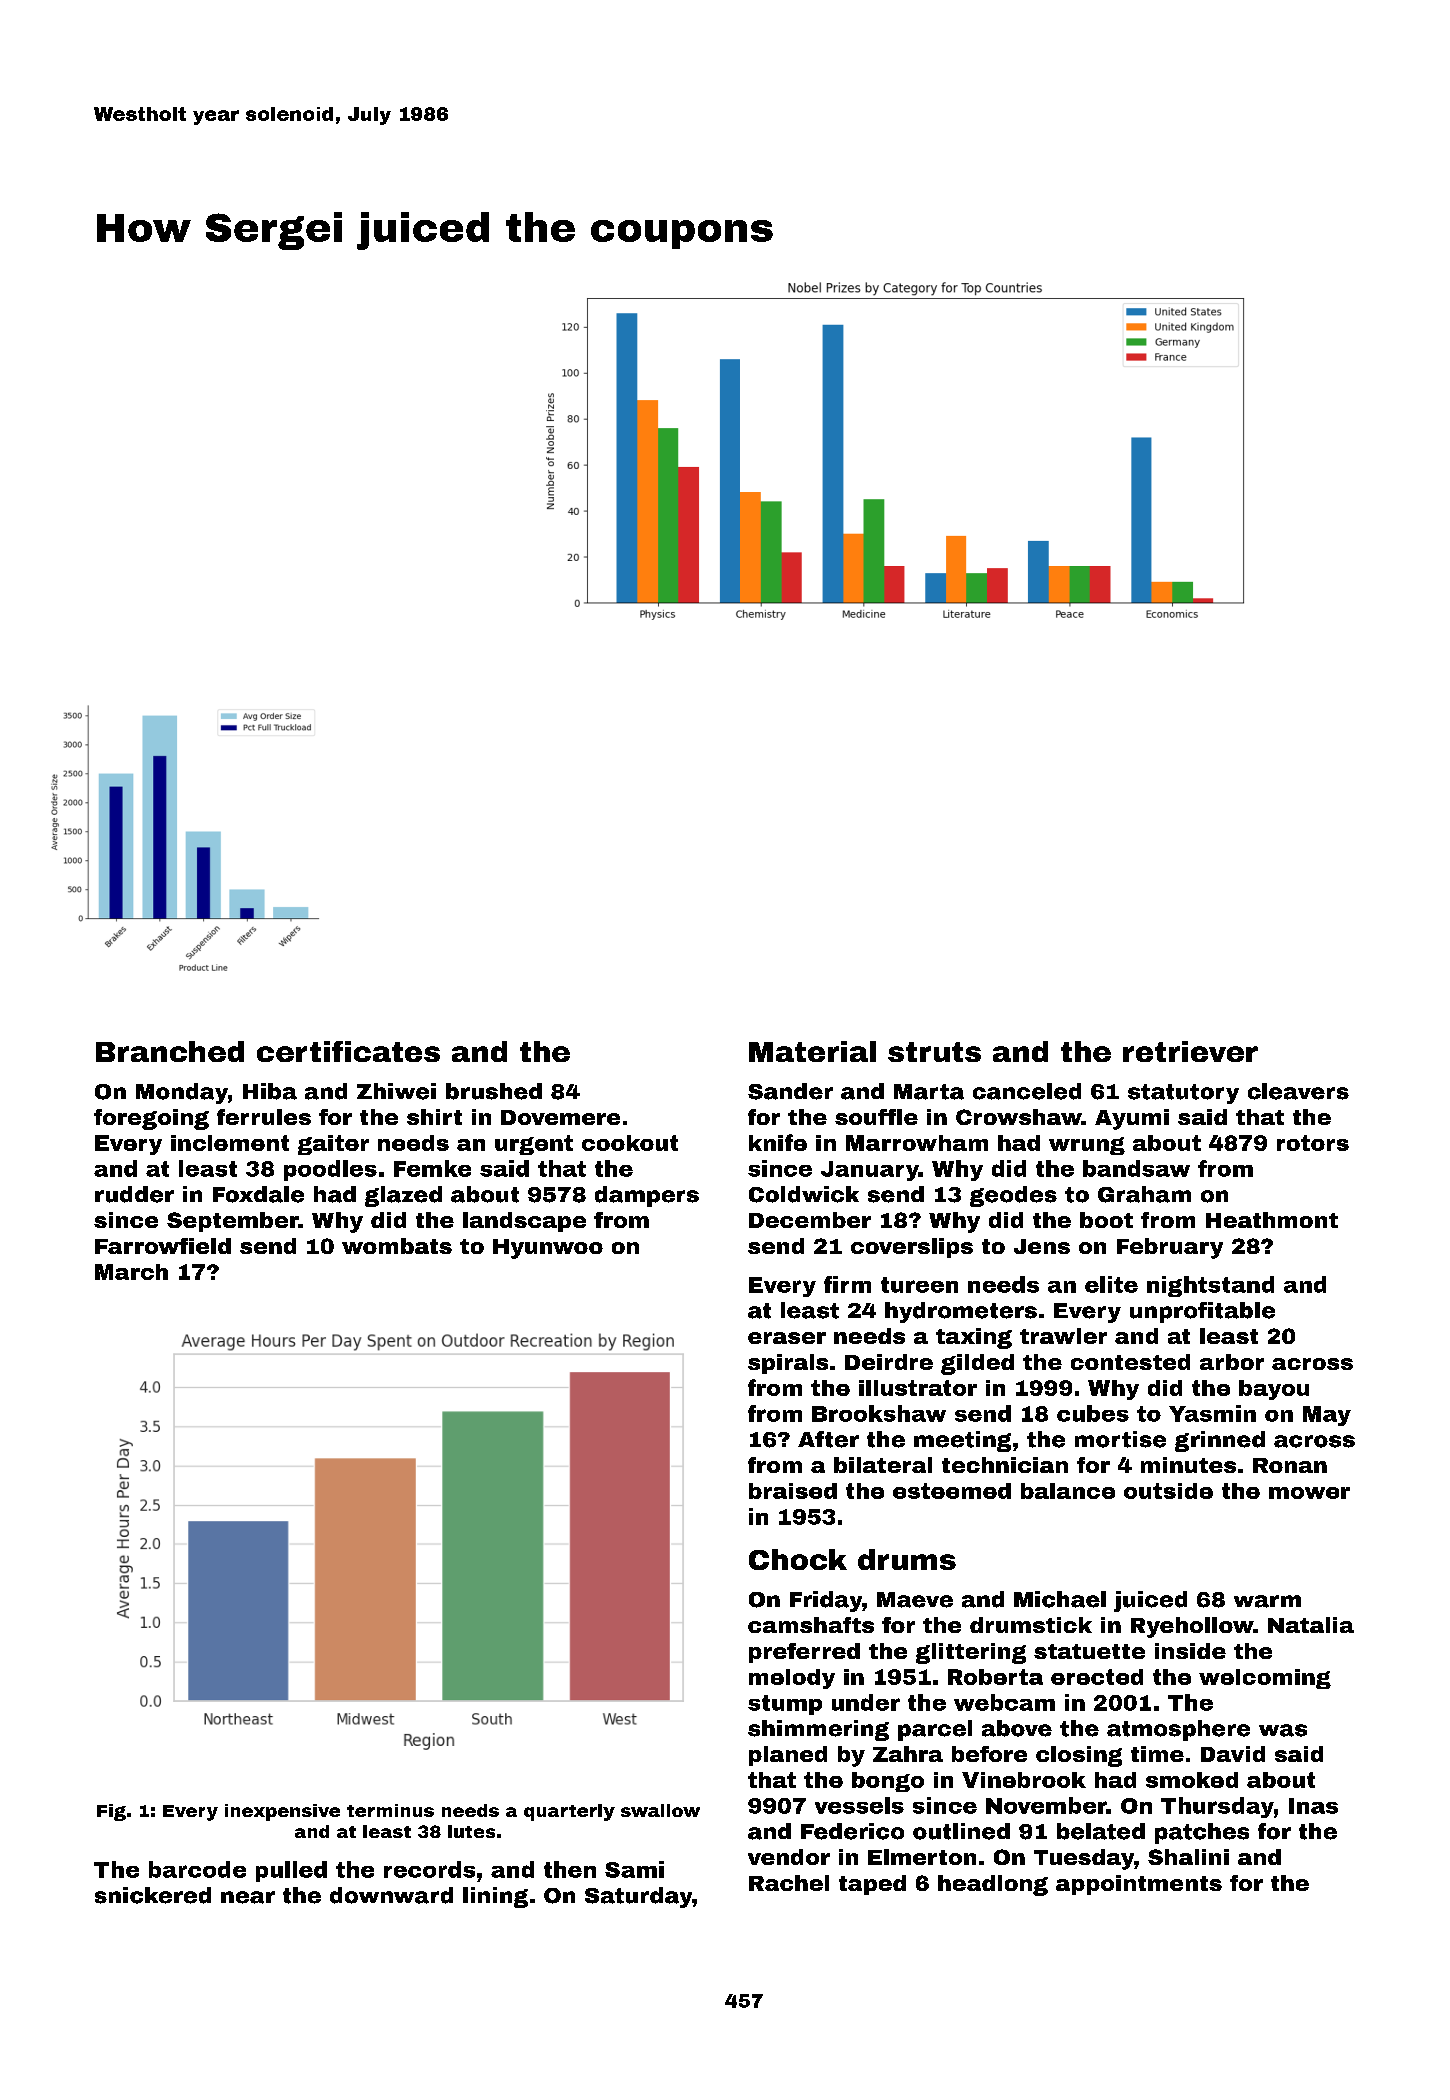  What do you see at coordinates (170, 1051) in the screenshot?
I see `Branched` at bounding box center [170, 1051].
